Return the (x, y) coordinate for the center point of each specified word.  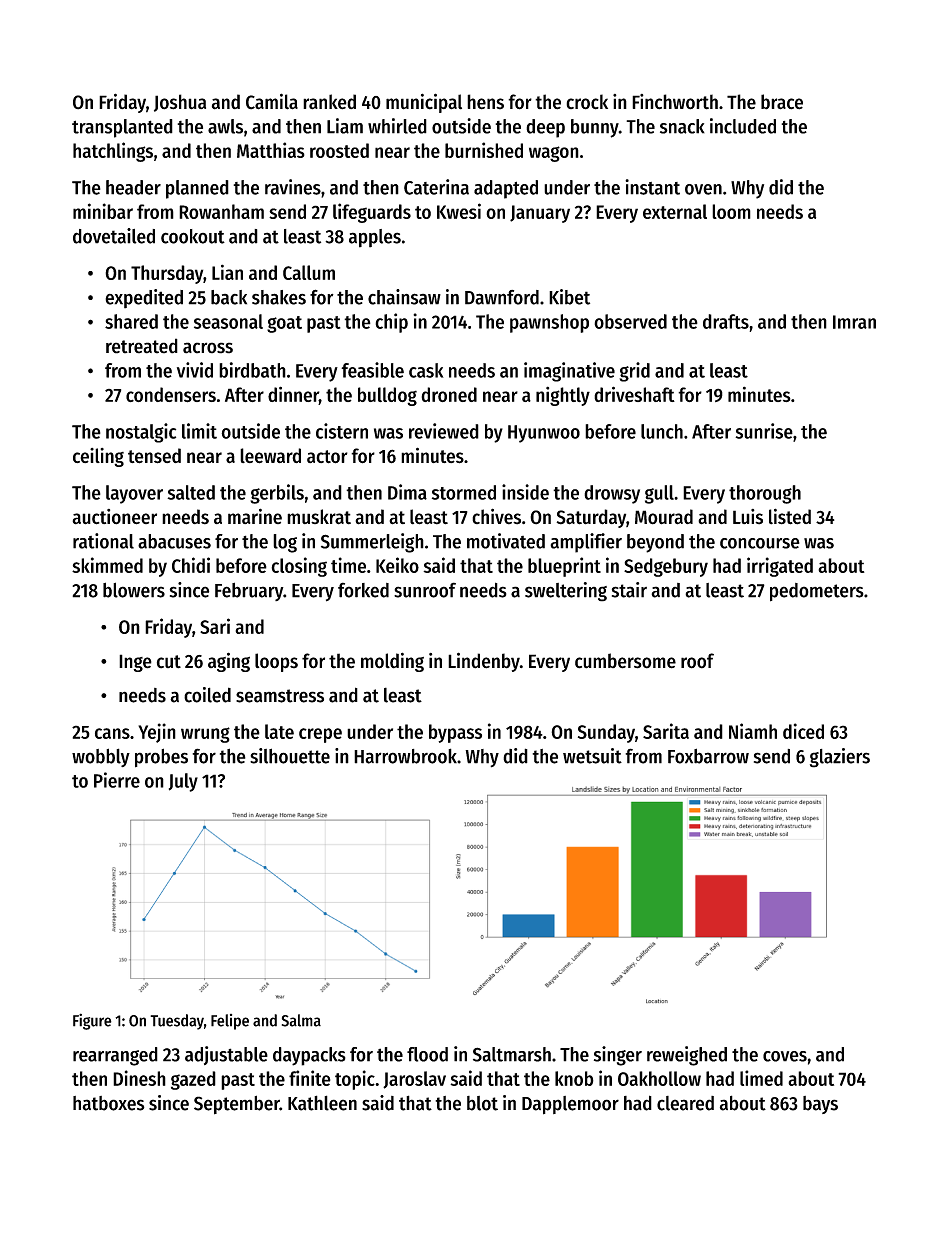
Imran (854, 322)
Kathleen (322, 1103)
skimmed (107, 565)
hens (485, 102)
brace (782, 102)
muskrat (319, 517)
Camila (272, 101)
